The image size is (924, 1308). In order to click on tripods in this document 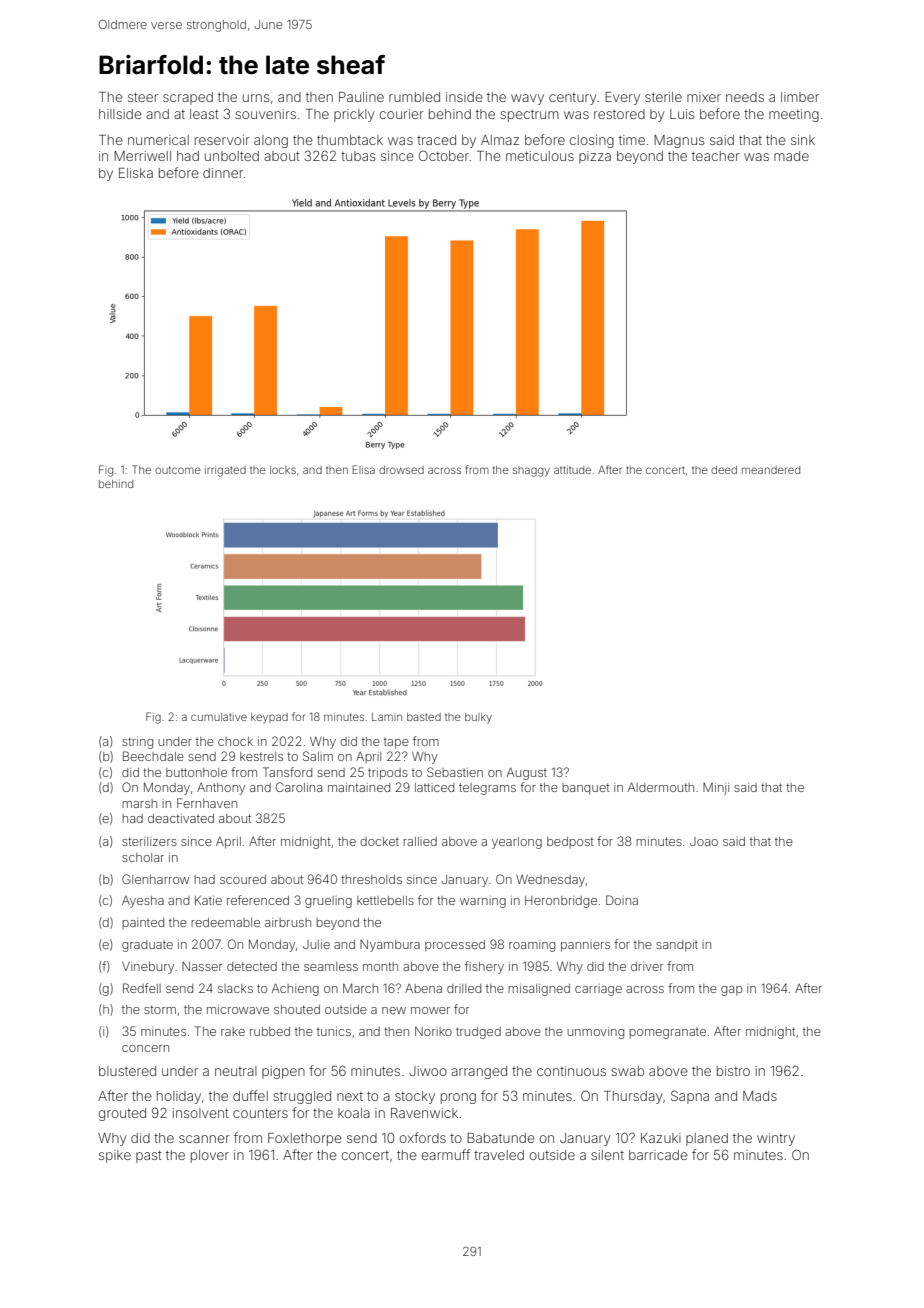, I will do `click(388, 774)`.
